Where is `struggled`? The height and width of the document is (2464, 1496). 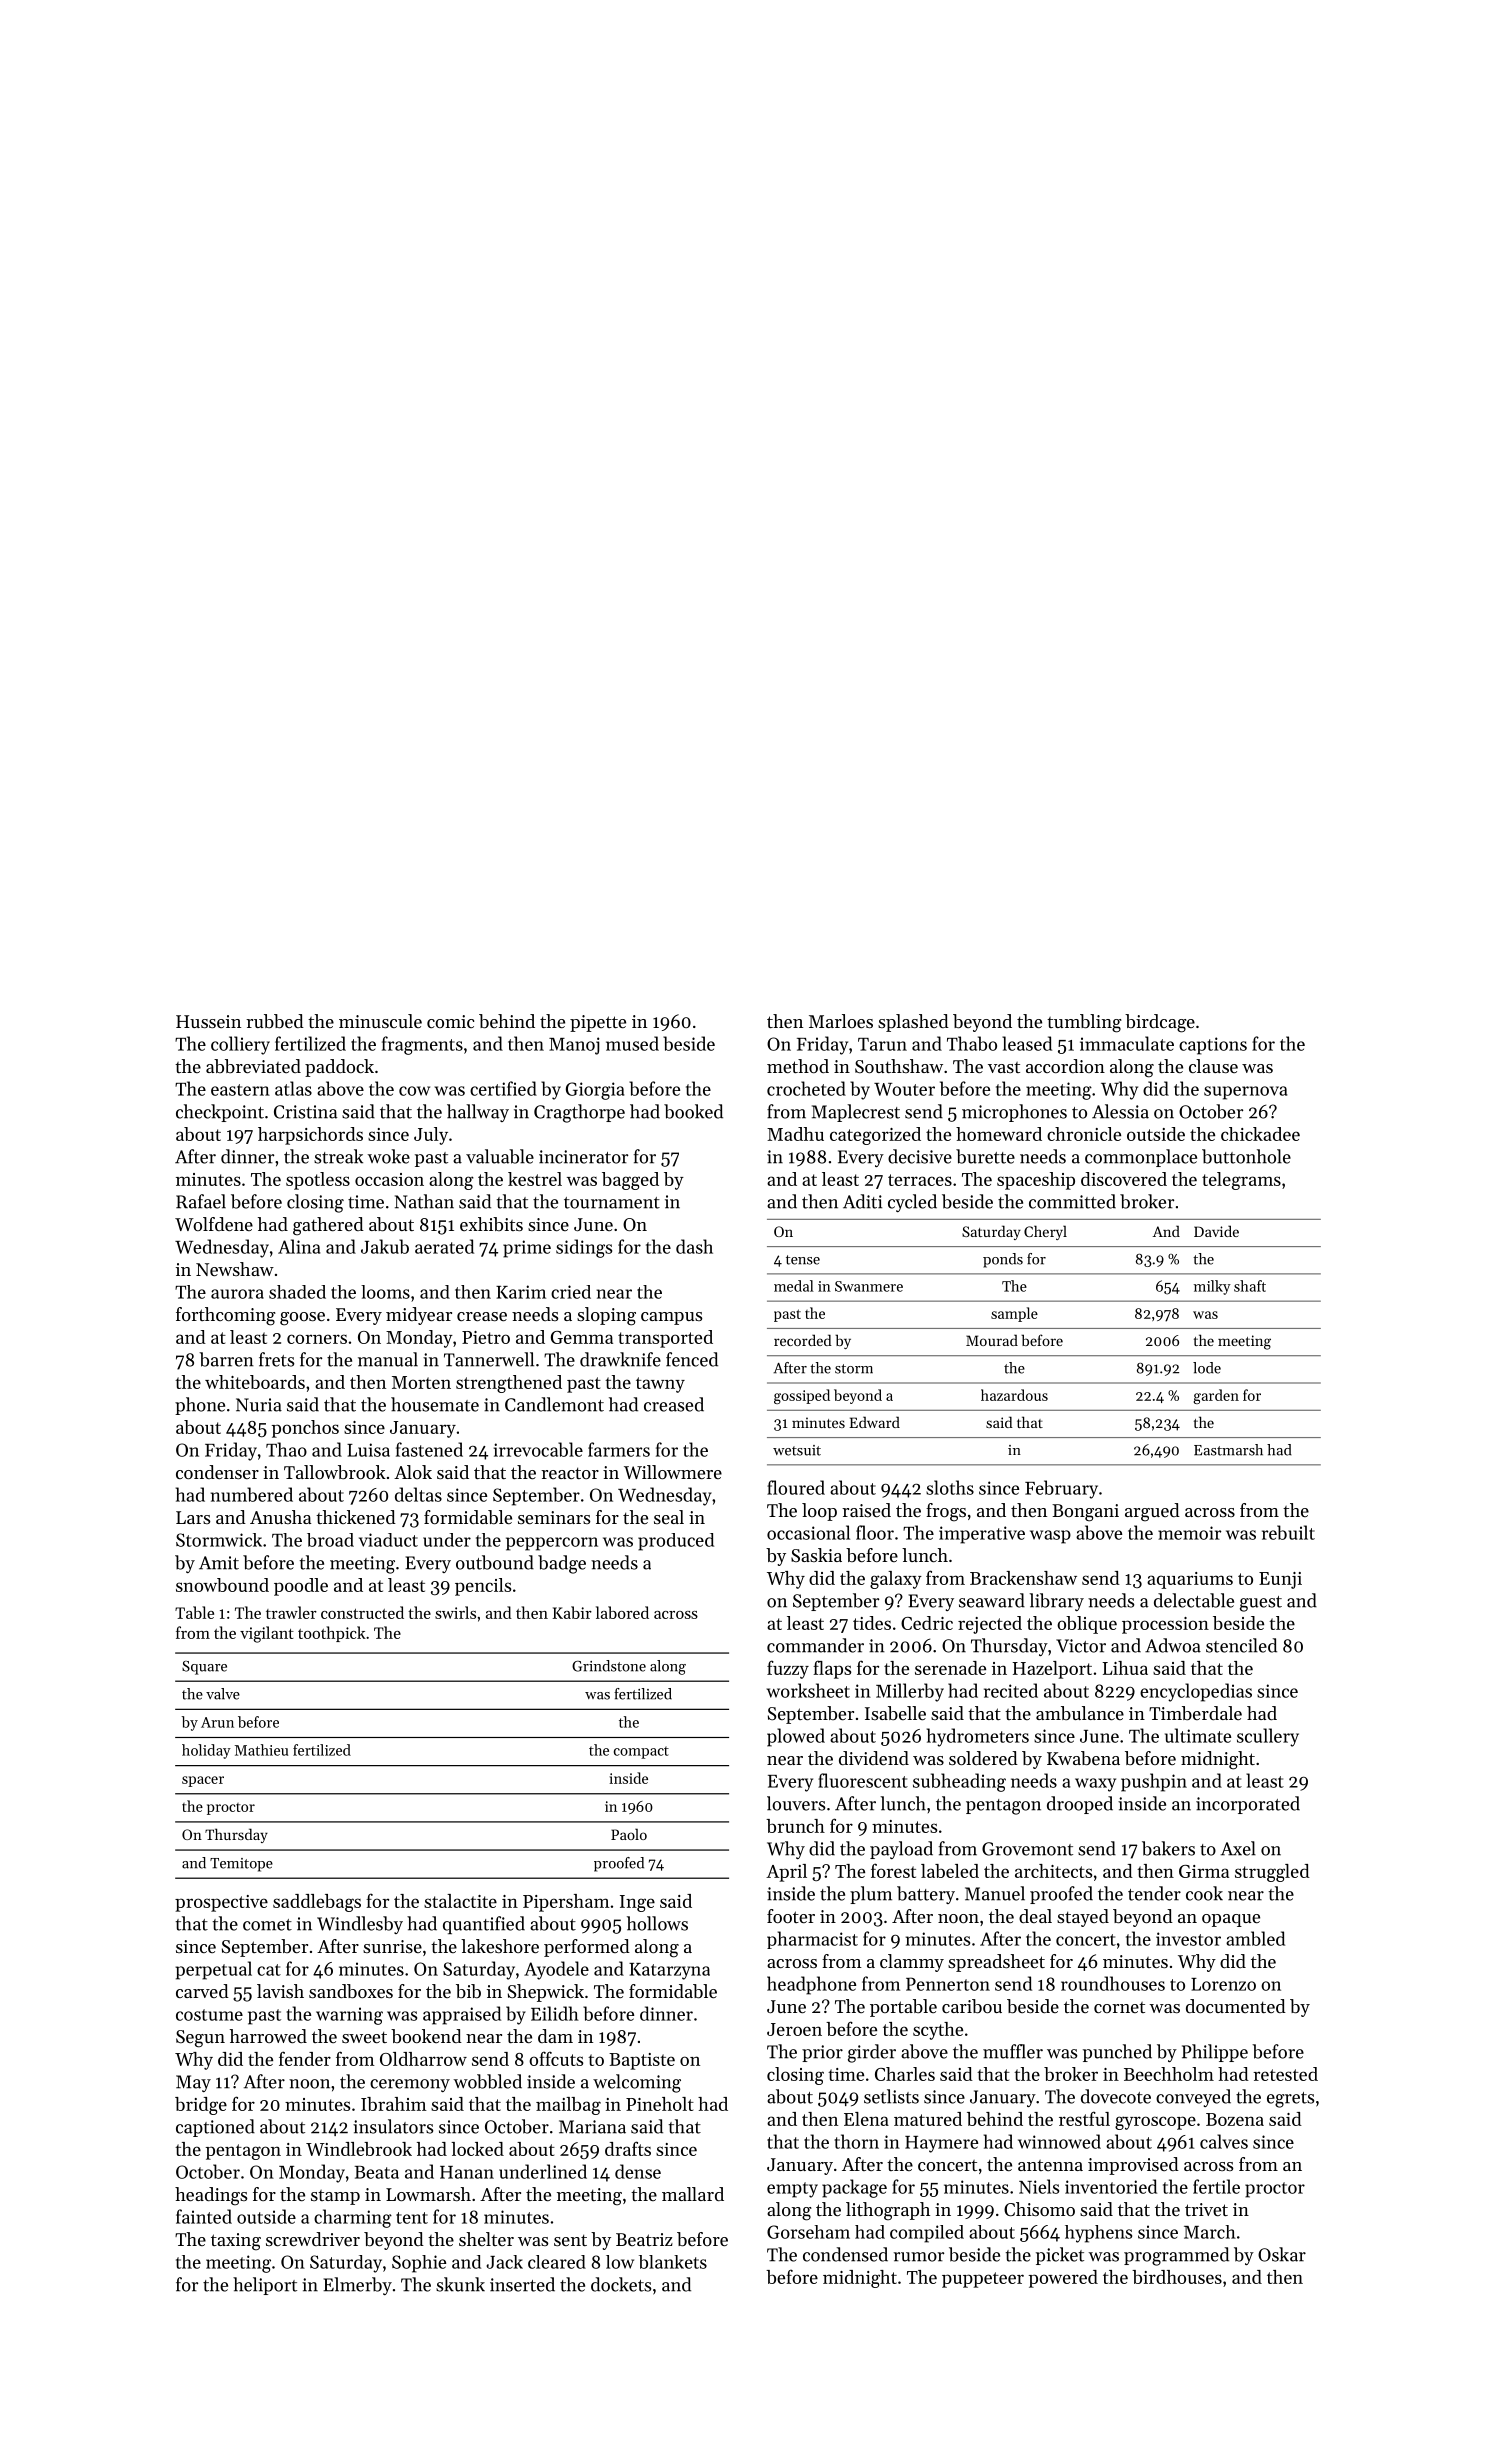
struggled is located at coordinates (1272, 1873).
